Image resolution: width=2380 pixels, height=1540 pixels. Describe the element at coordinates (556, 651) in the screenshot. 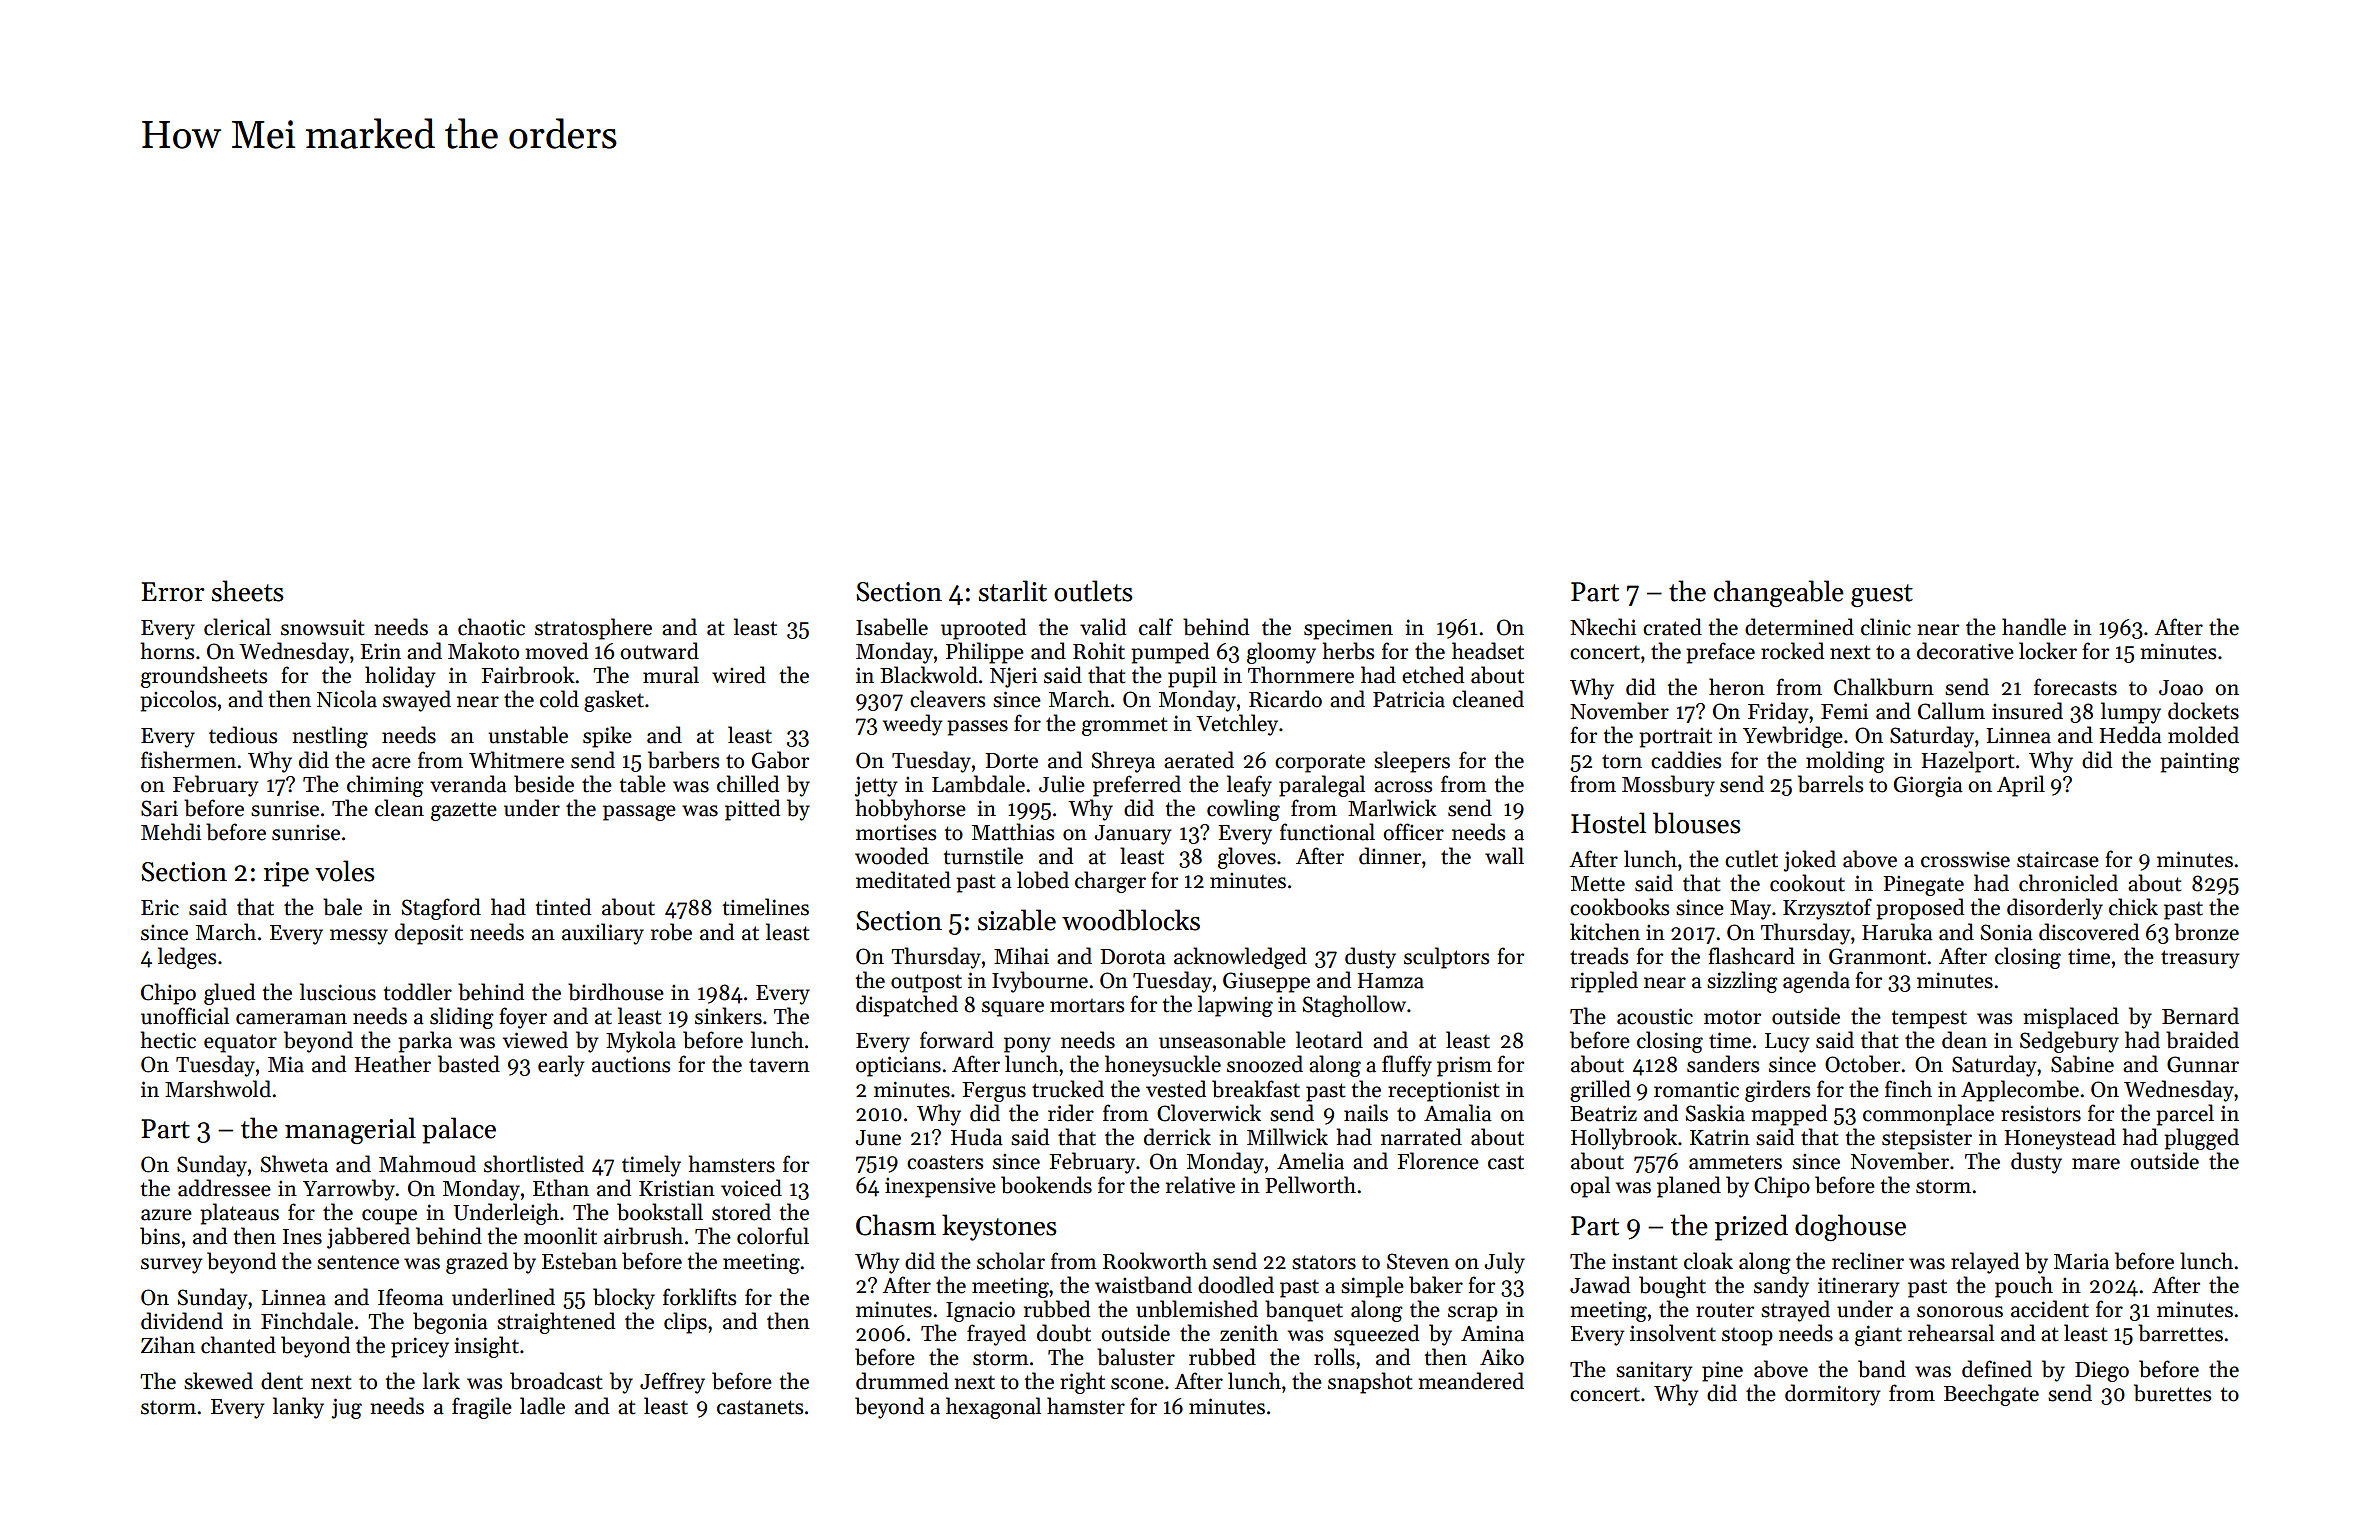

I see `moved` at that location.
